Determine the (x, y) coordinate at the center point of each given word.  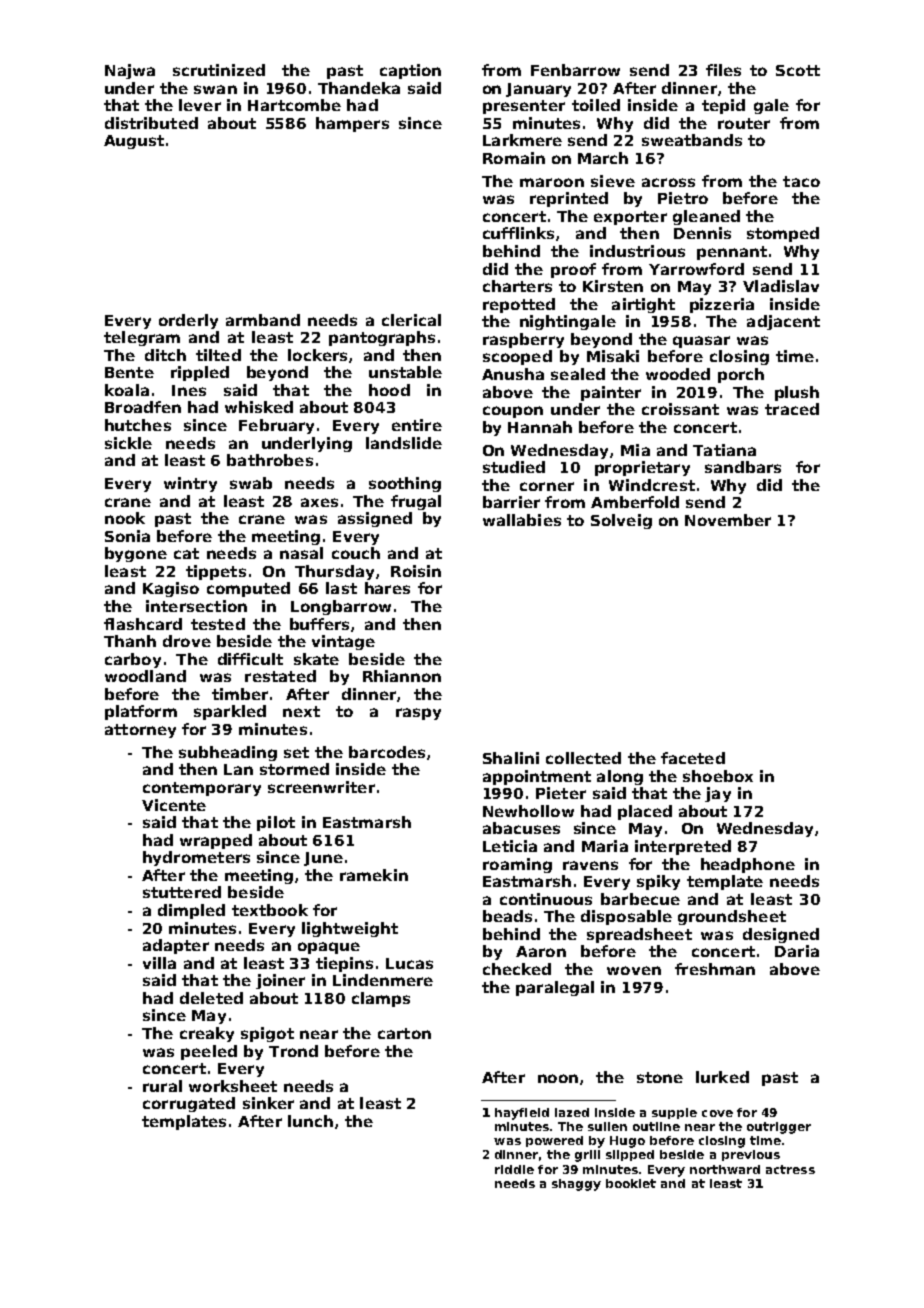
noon (558, 1078)
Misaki (613, 356)
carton (404, 1033)
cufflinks (518, 233)
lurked (722, 1077)
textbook (270, 910)
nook (125, 518)
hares (387, 588)
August (134, 142)
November (728, 520)
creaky (207, 1034)
